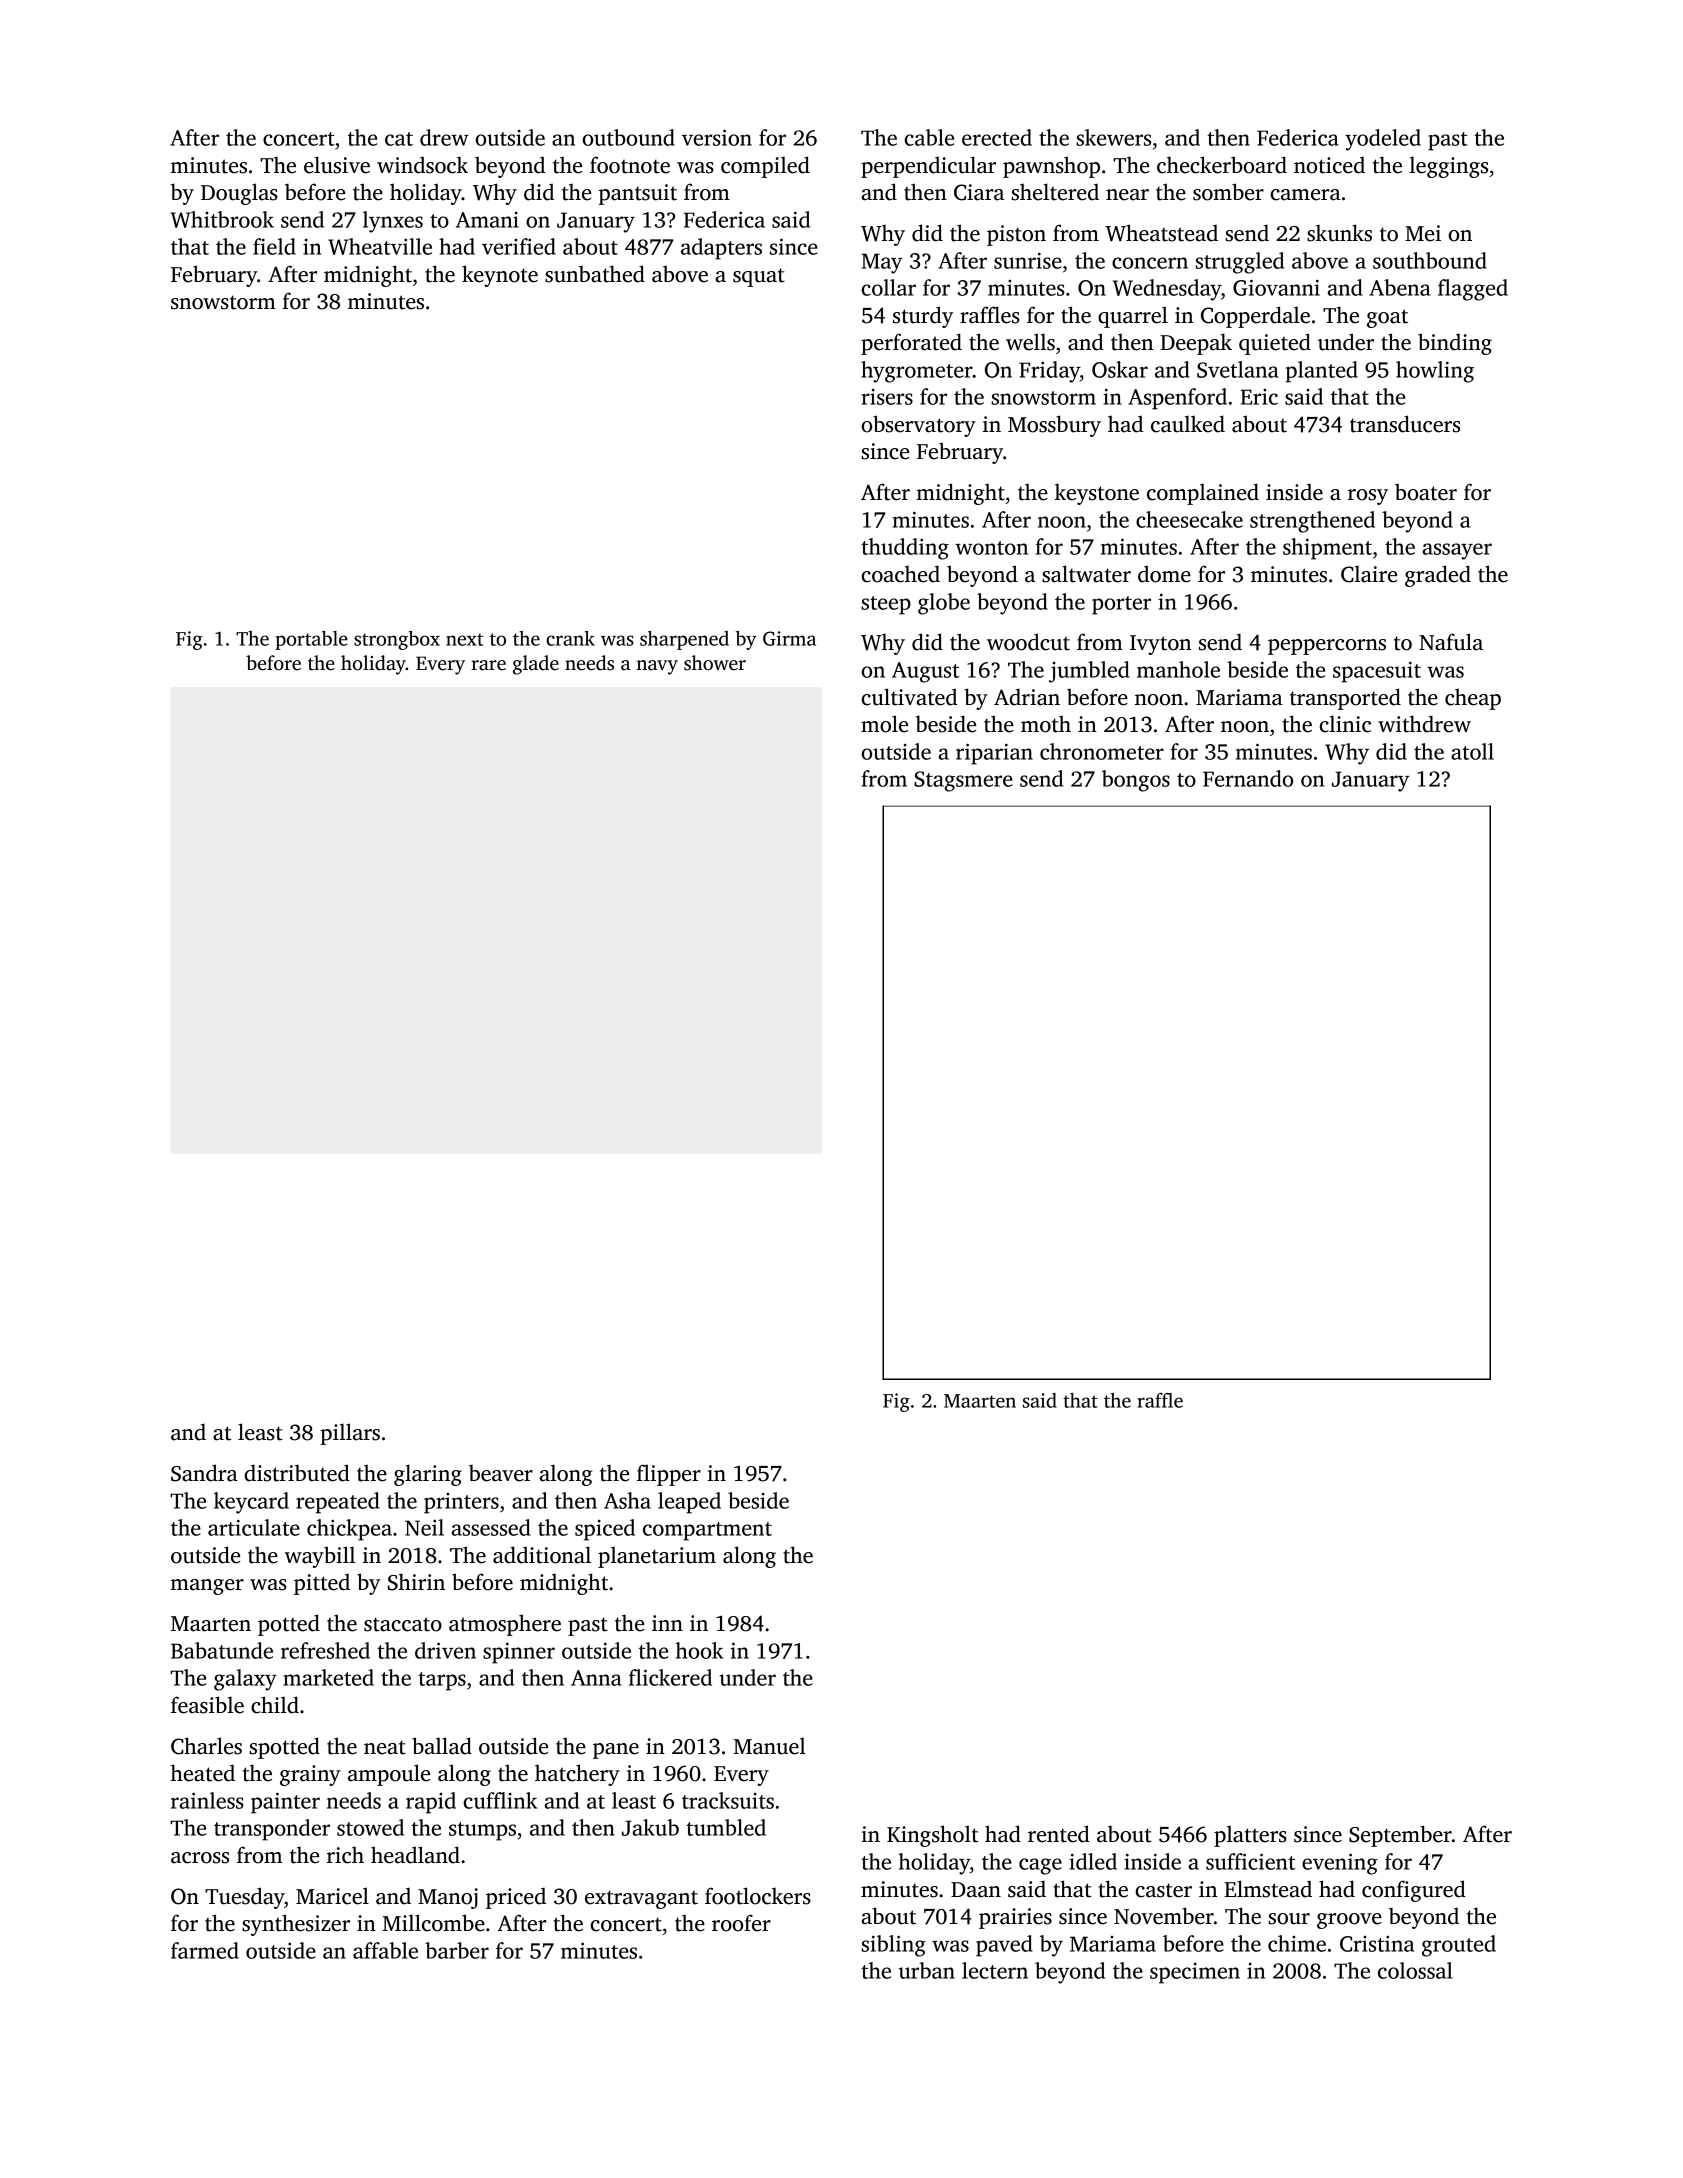  What do you see at coordinates (1250, 1836) in the document?
I see `platters` at bounding box center [1250, 1836].
